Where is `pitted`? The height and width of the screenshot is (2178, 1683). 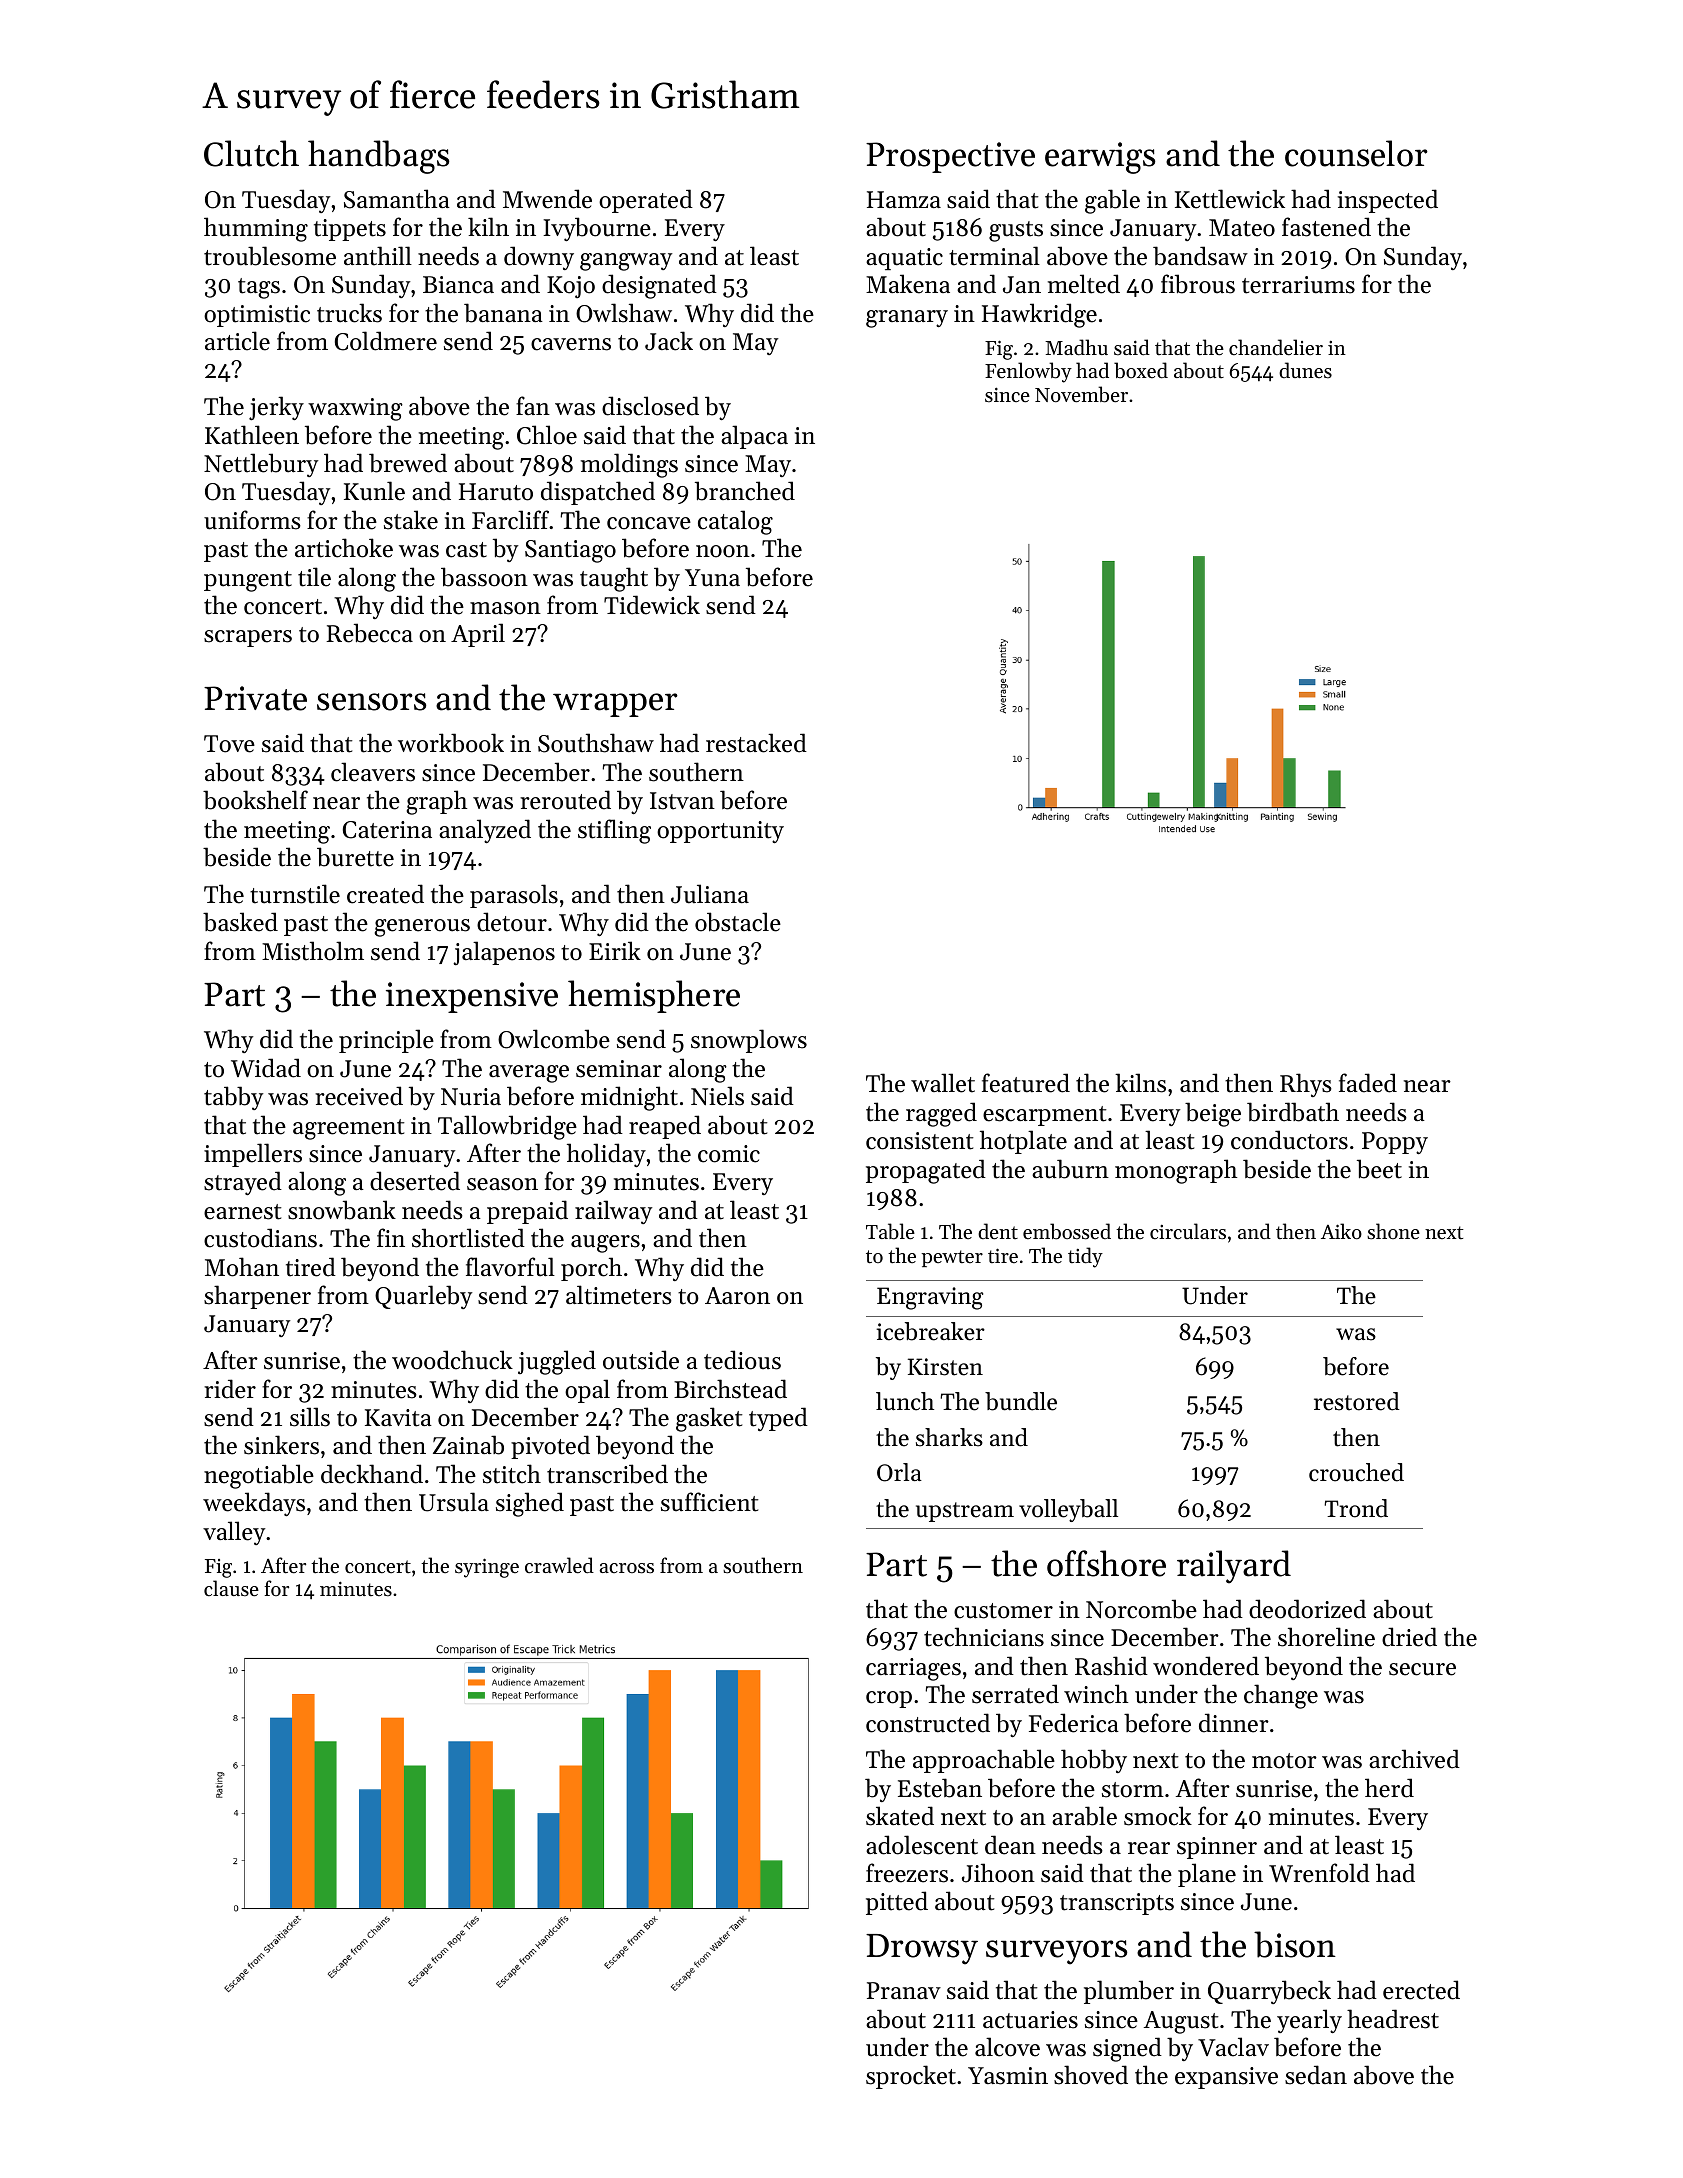
pitted is located at coordinates (897, 1903).
